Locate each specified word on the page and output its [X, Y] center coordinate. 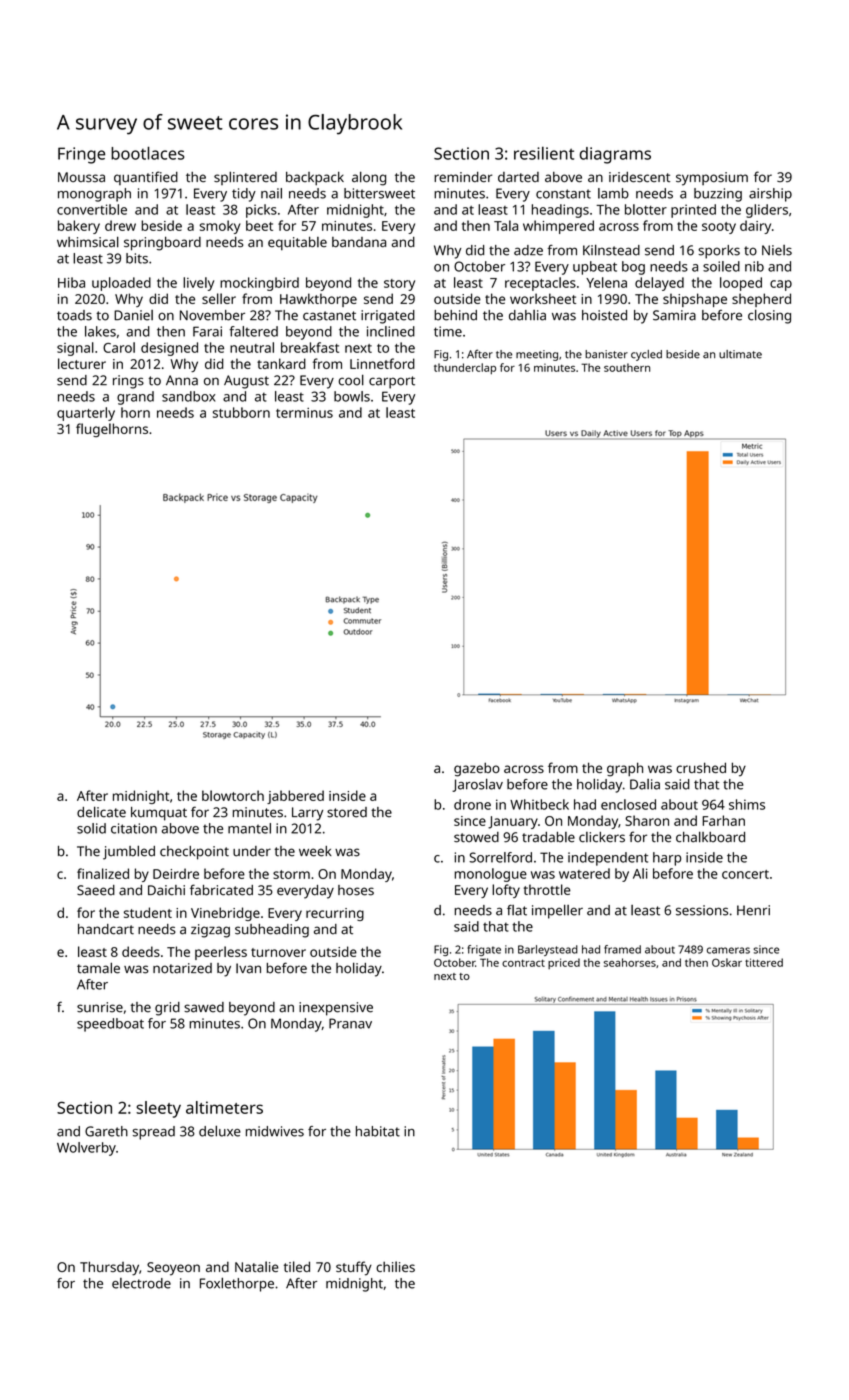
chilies [395, 1266]
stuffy [354, 1268]
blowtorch [233, 795]
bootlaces [147, 153]
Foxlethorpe [237, 1284]
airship [770, 195]
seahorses [630, 962]
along [369, 178]
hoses [356, 890]
